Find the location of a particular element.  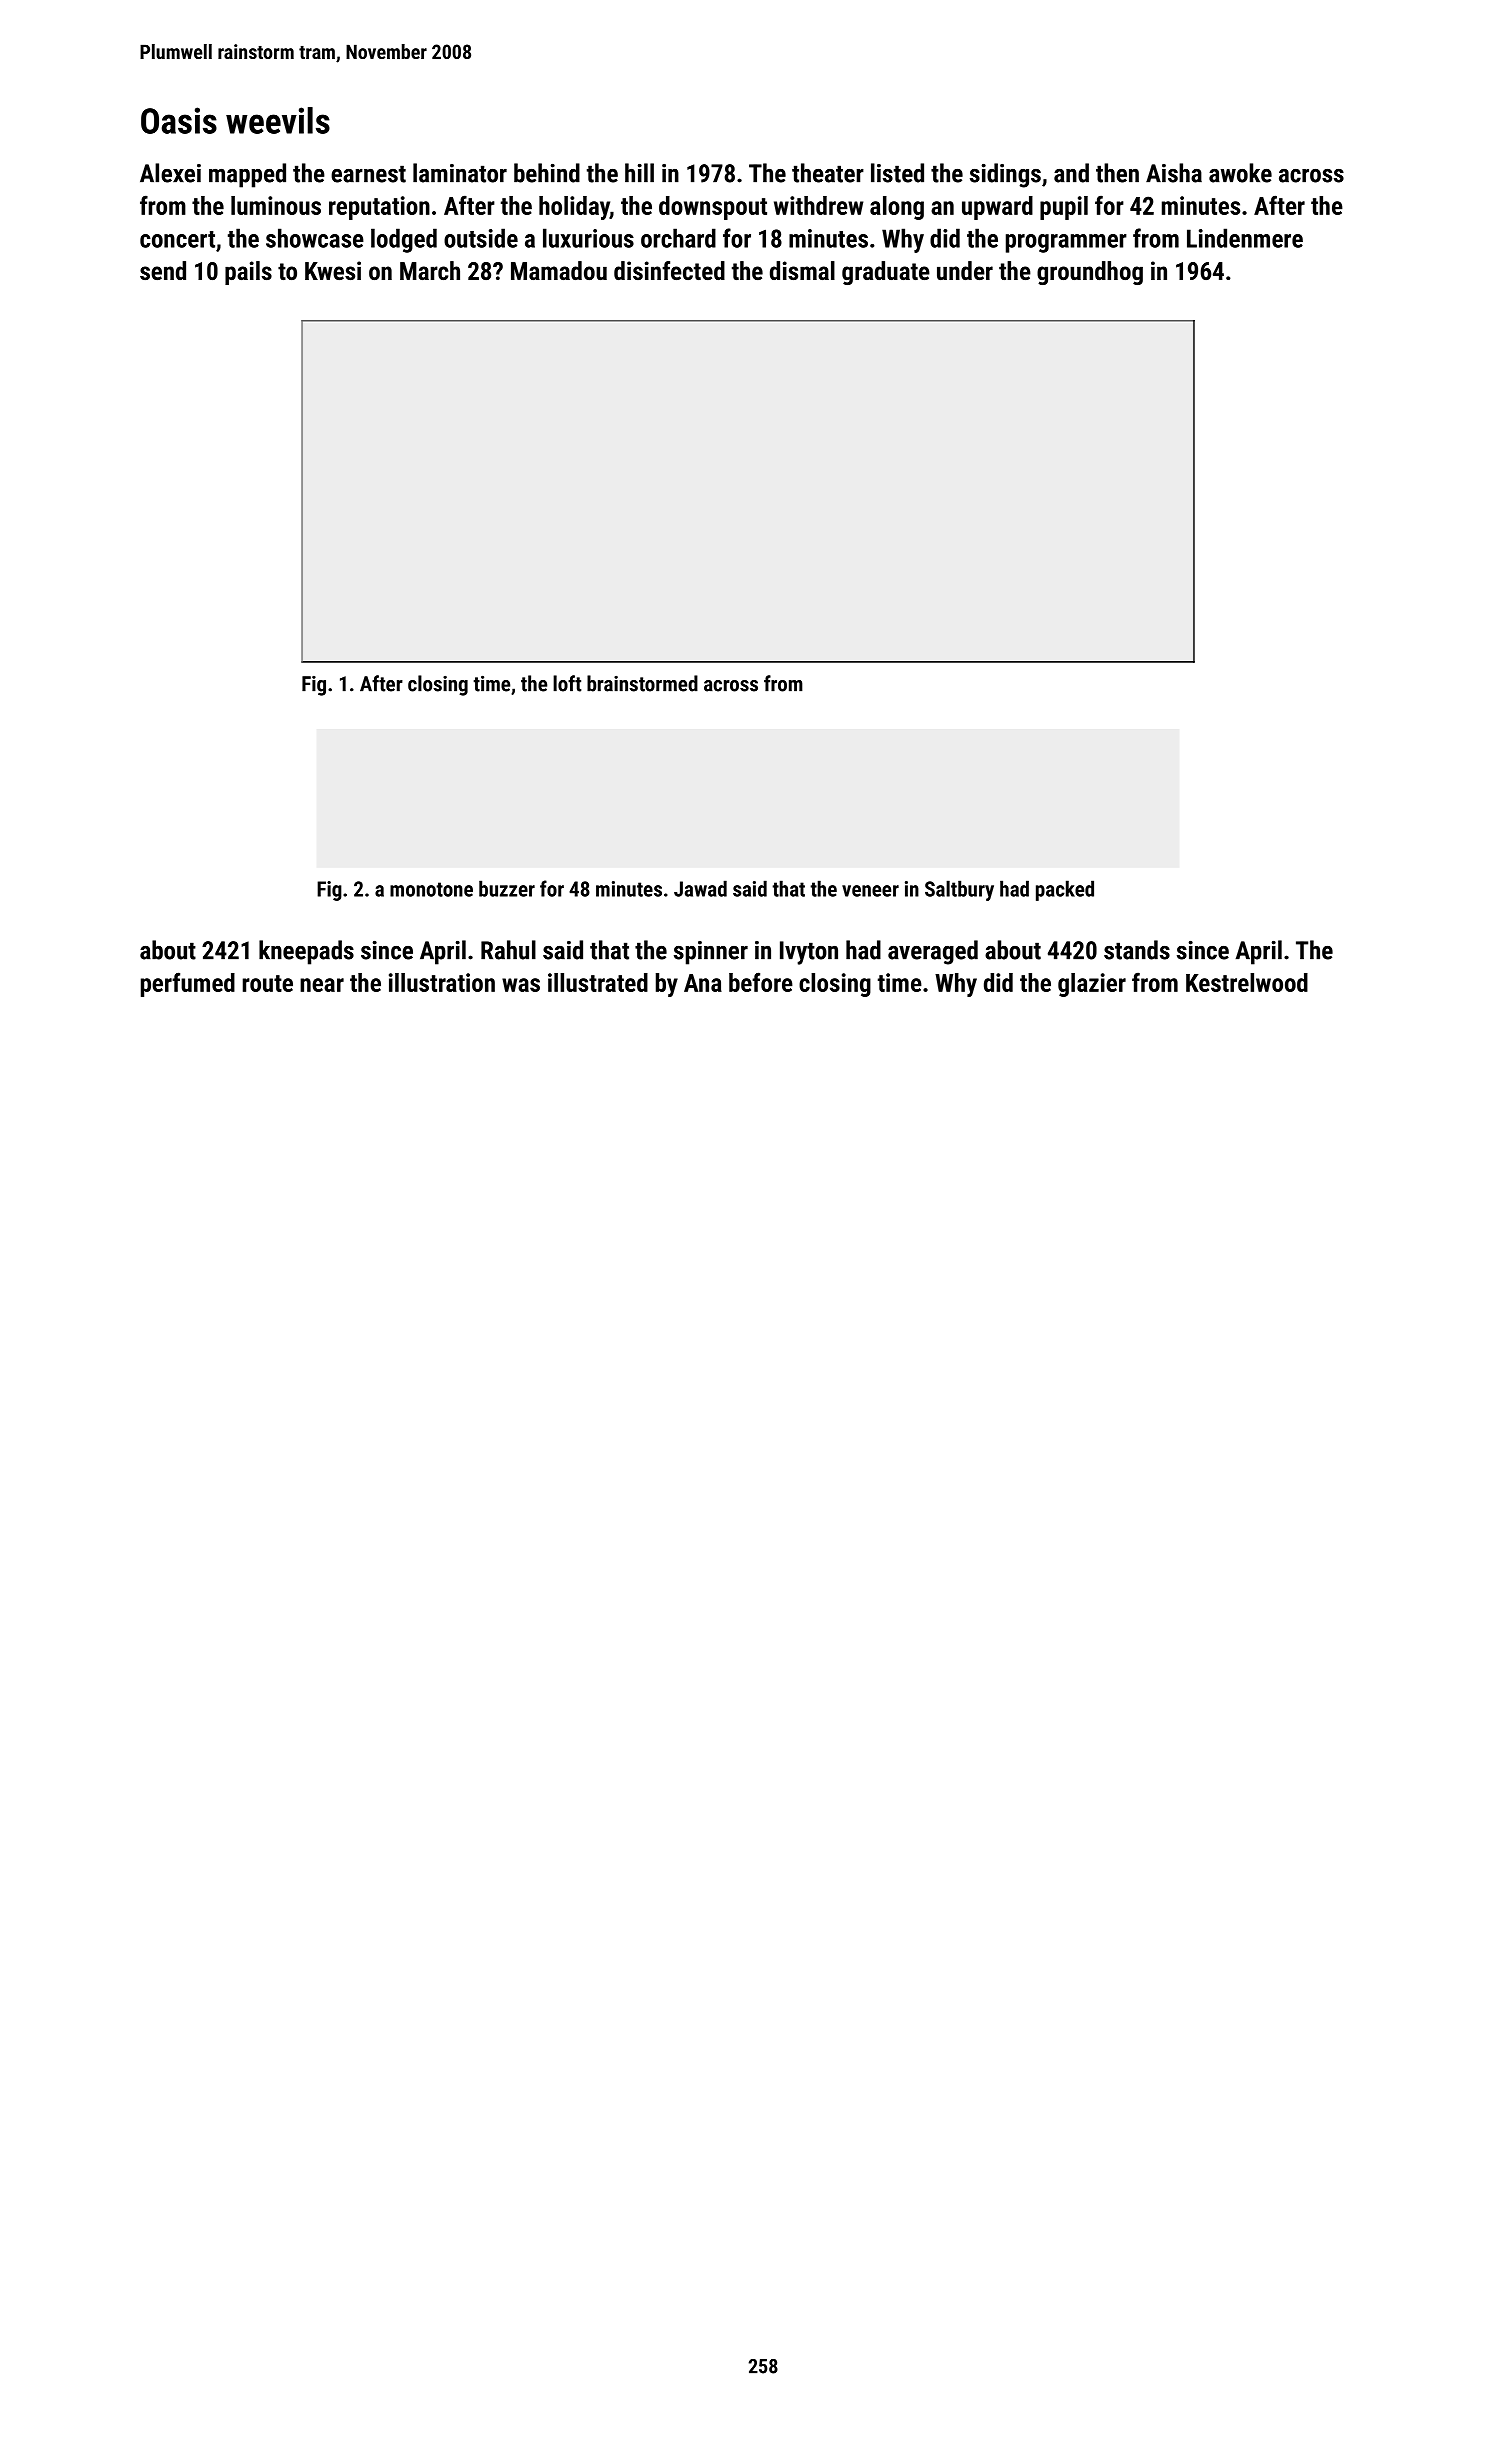

disinfected is located at coordinates (669, 270).
